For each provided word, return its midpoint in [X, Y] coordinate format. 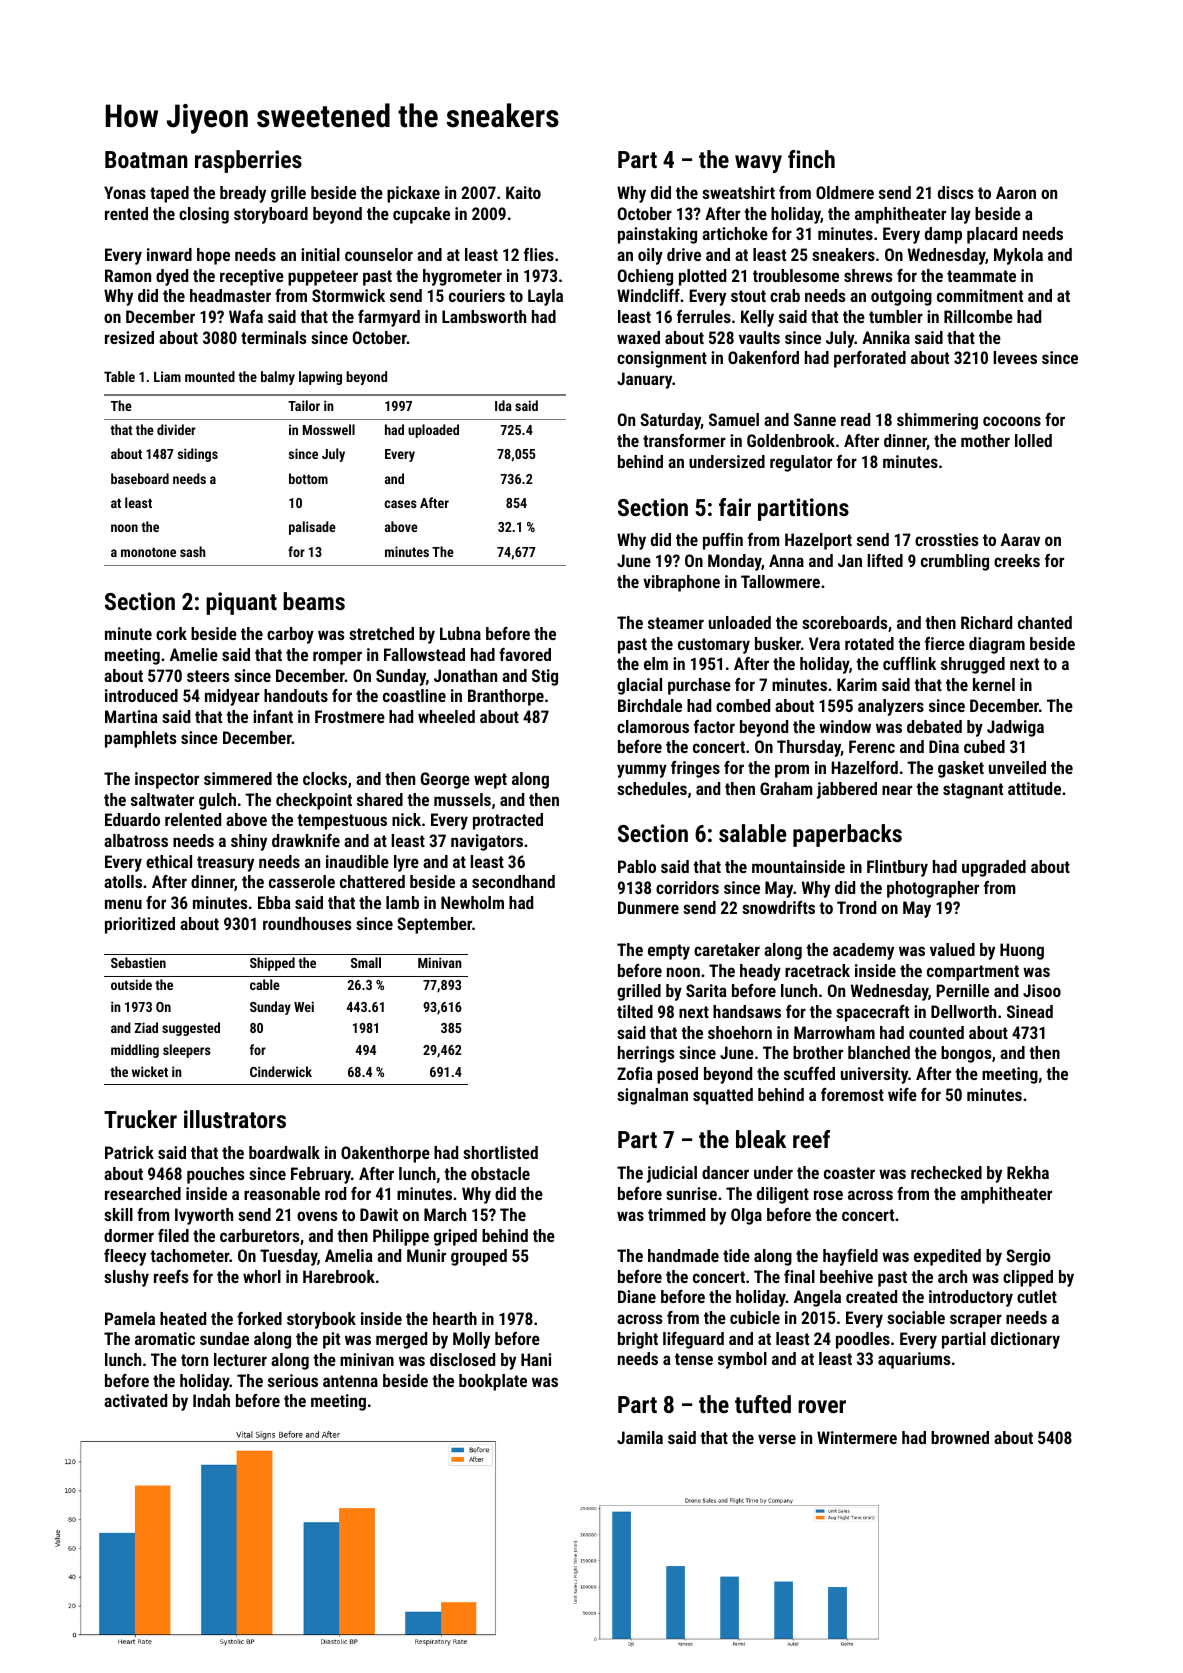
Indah [211, 1400]
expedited [947, 1257]
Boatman [146, 159]
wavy [758, 164]
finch [811, 159]
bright [638, 1340]
